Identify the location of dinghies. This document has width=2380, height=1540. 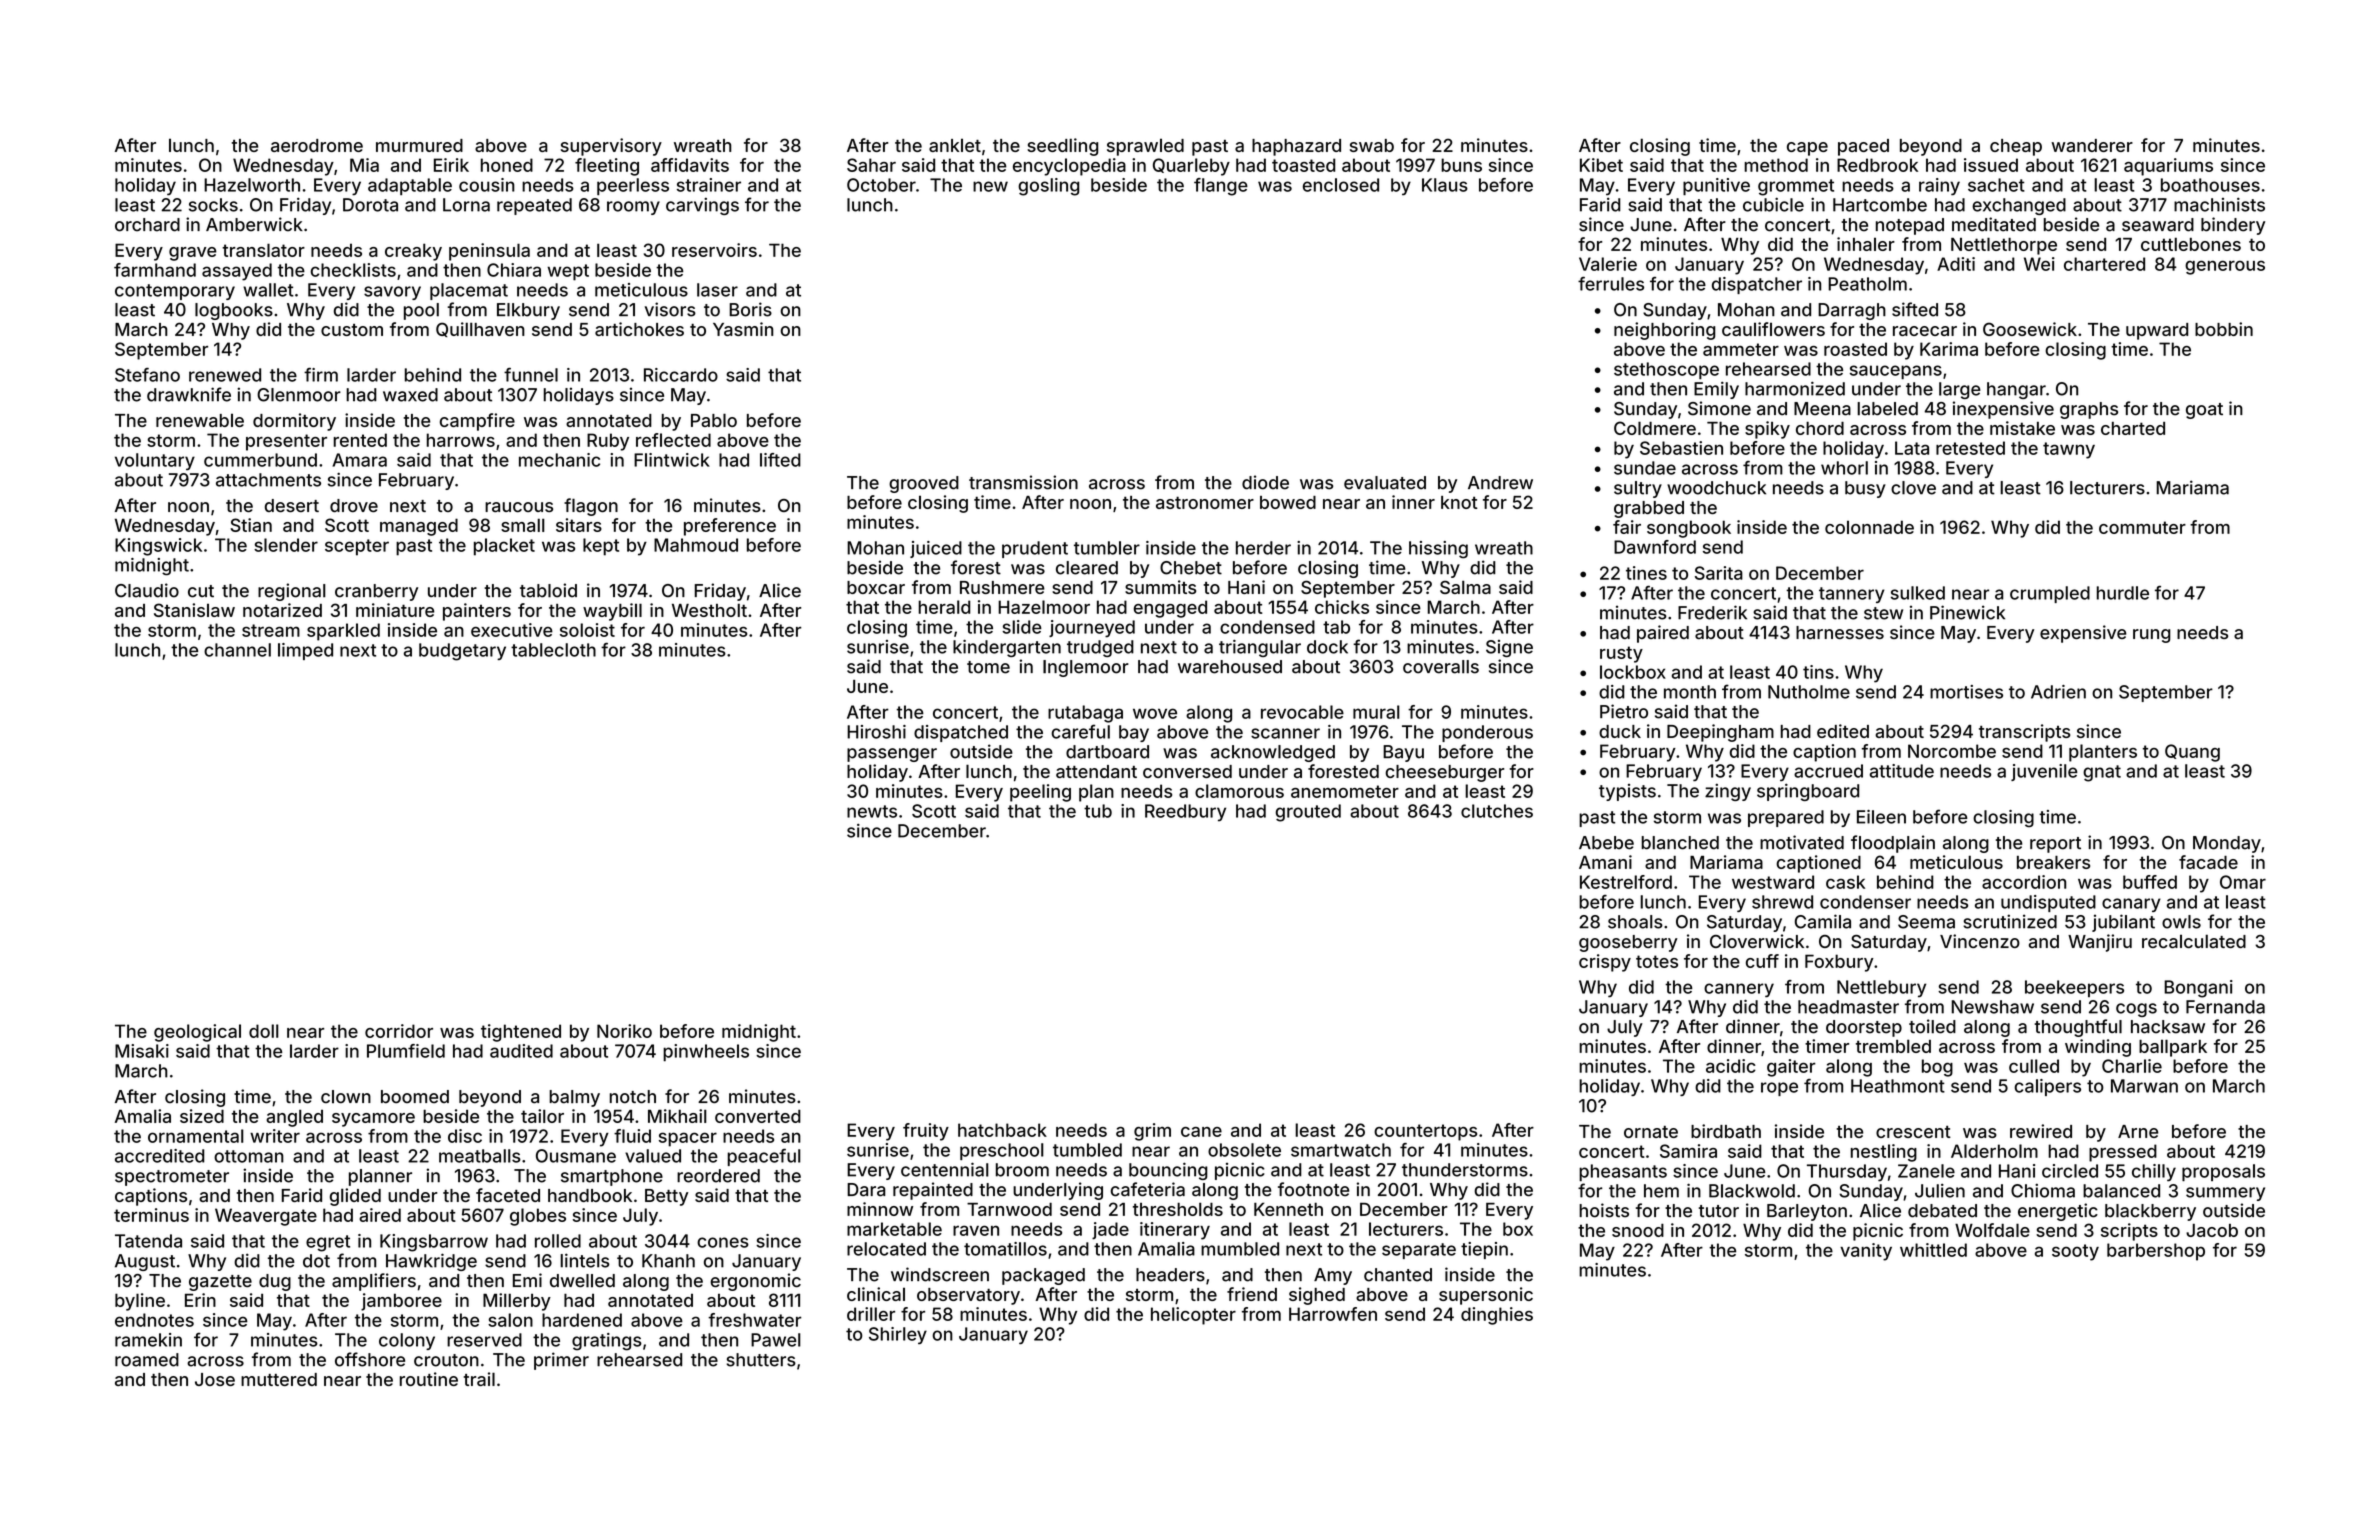
(1497, 1316).
